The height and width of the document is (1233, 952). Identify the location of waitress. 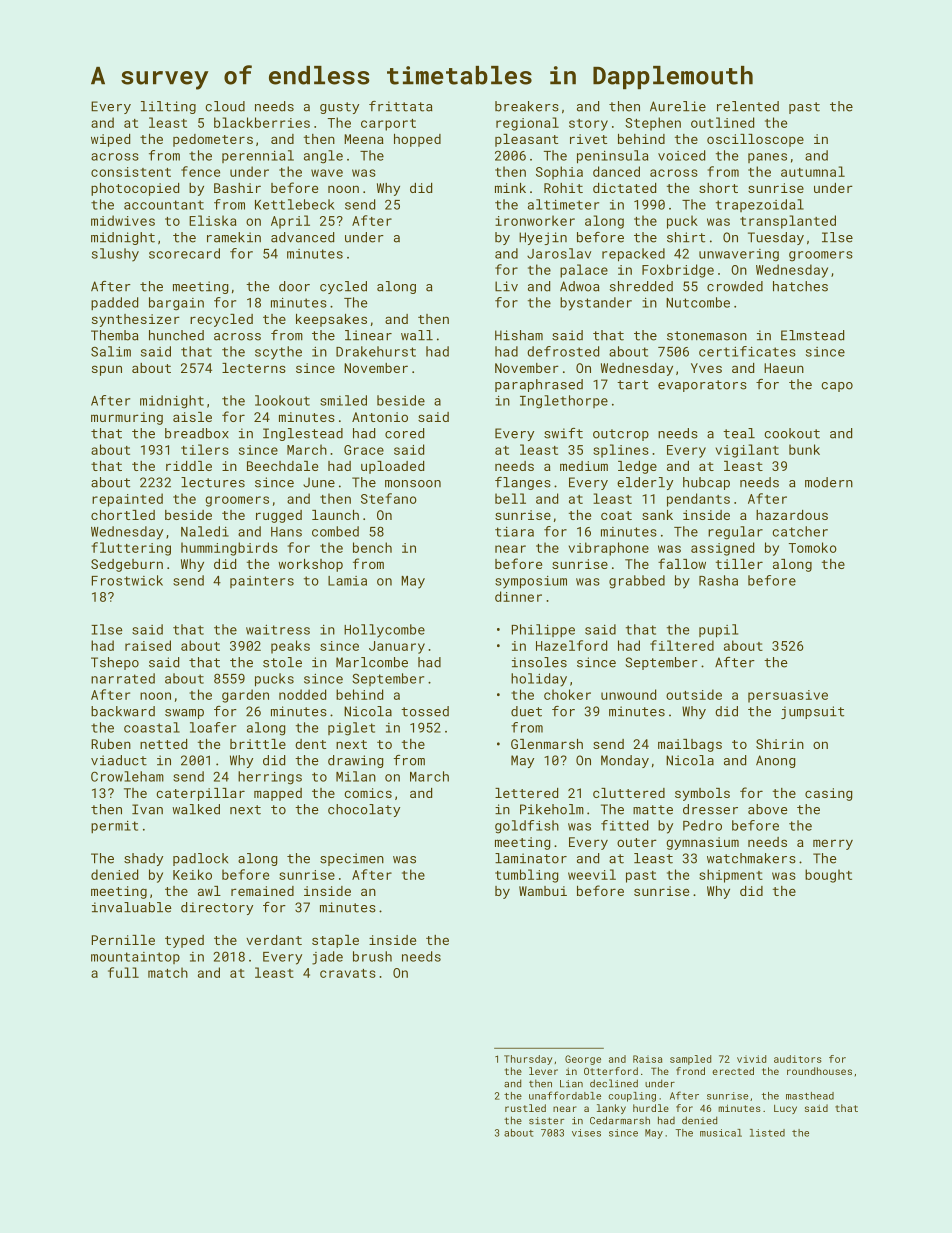
(278, 630).
